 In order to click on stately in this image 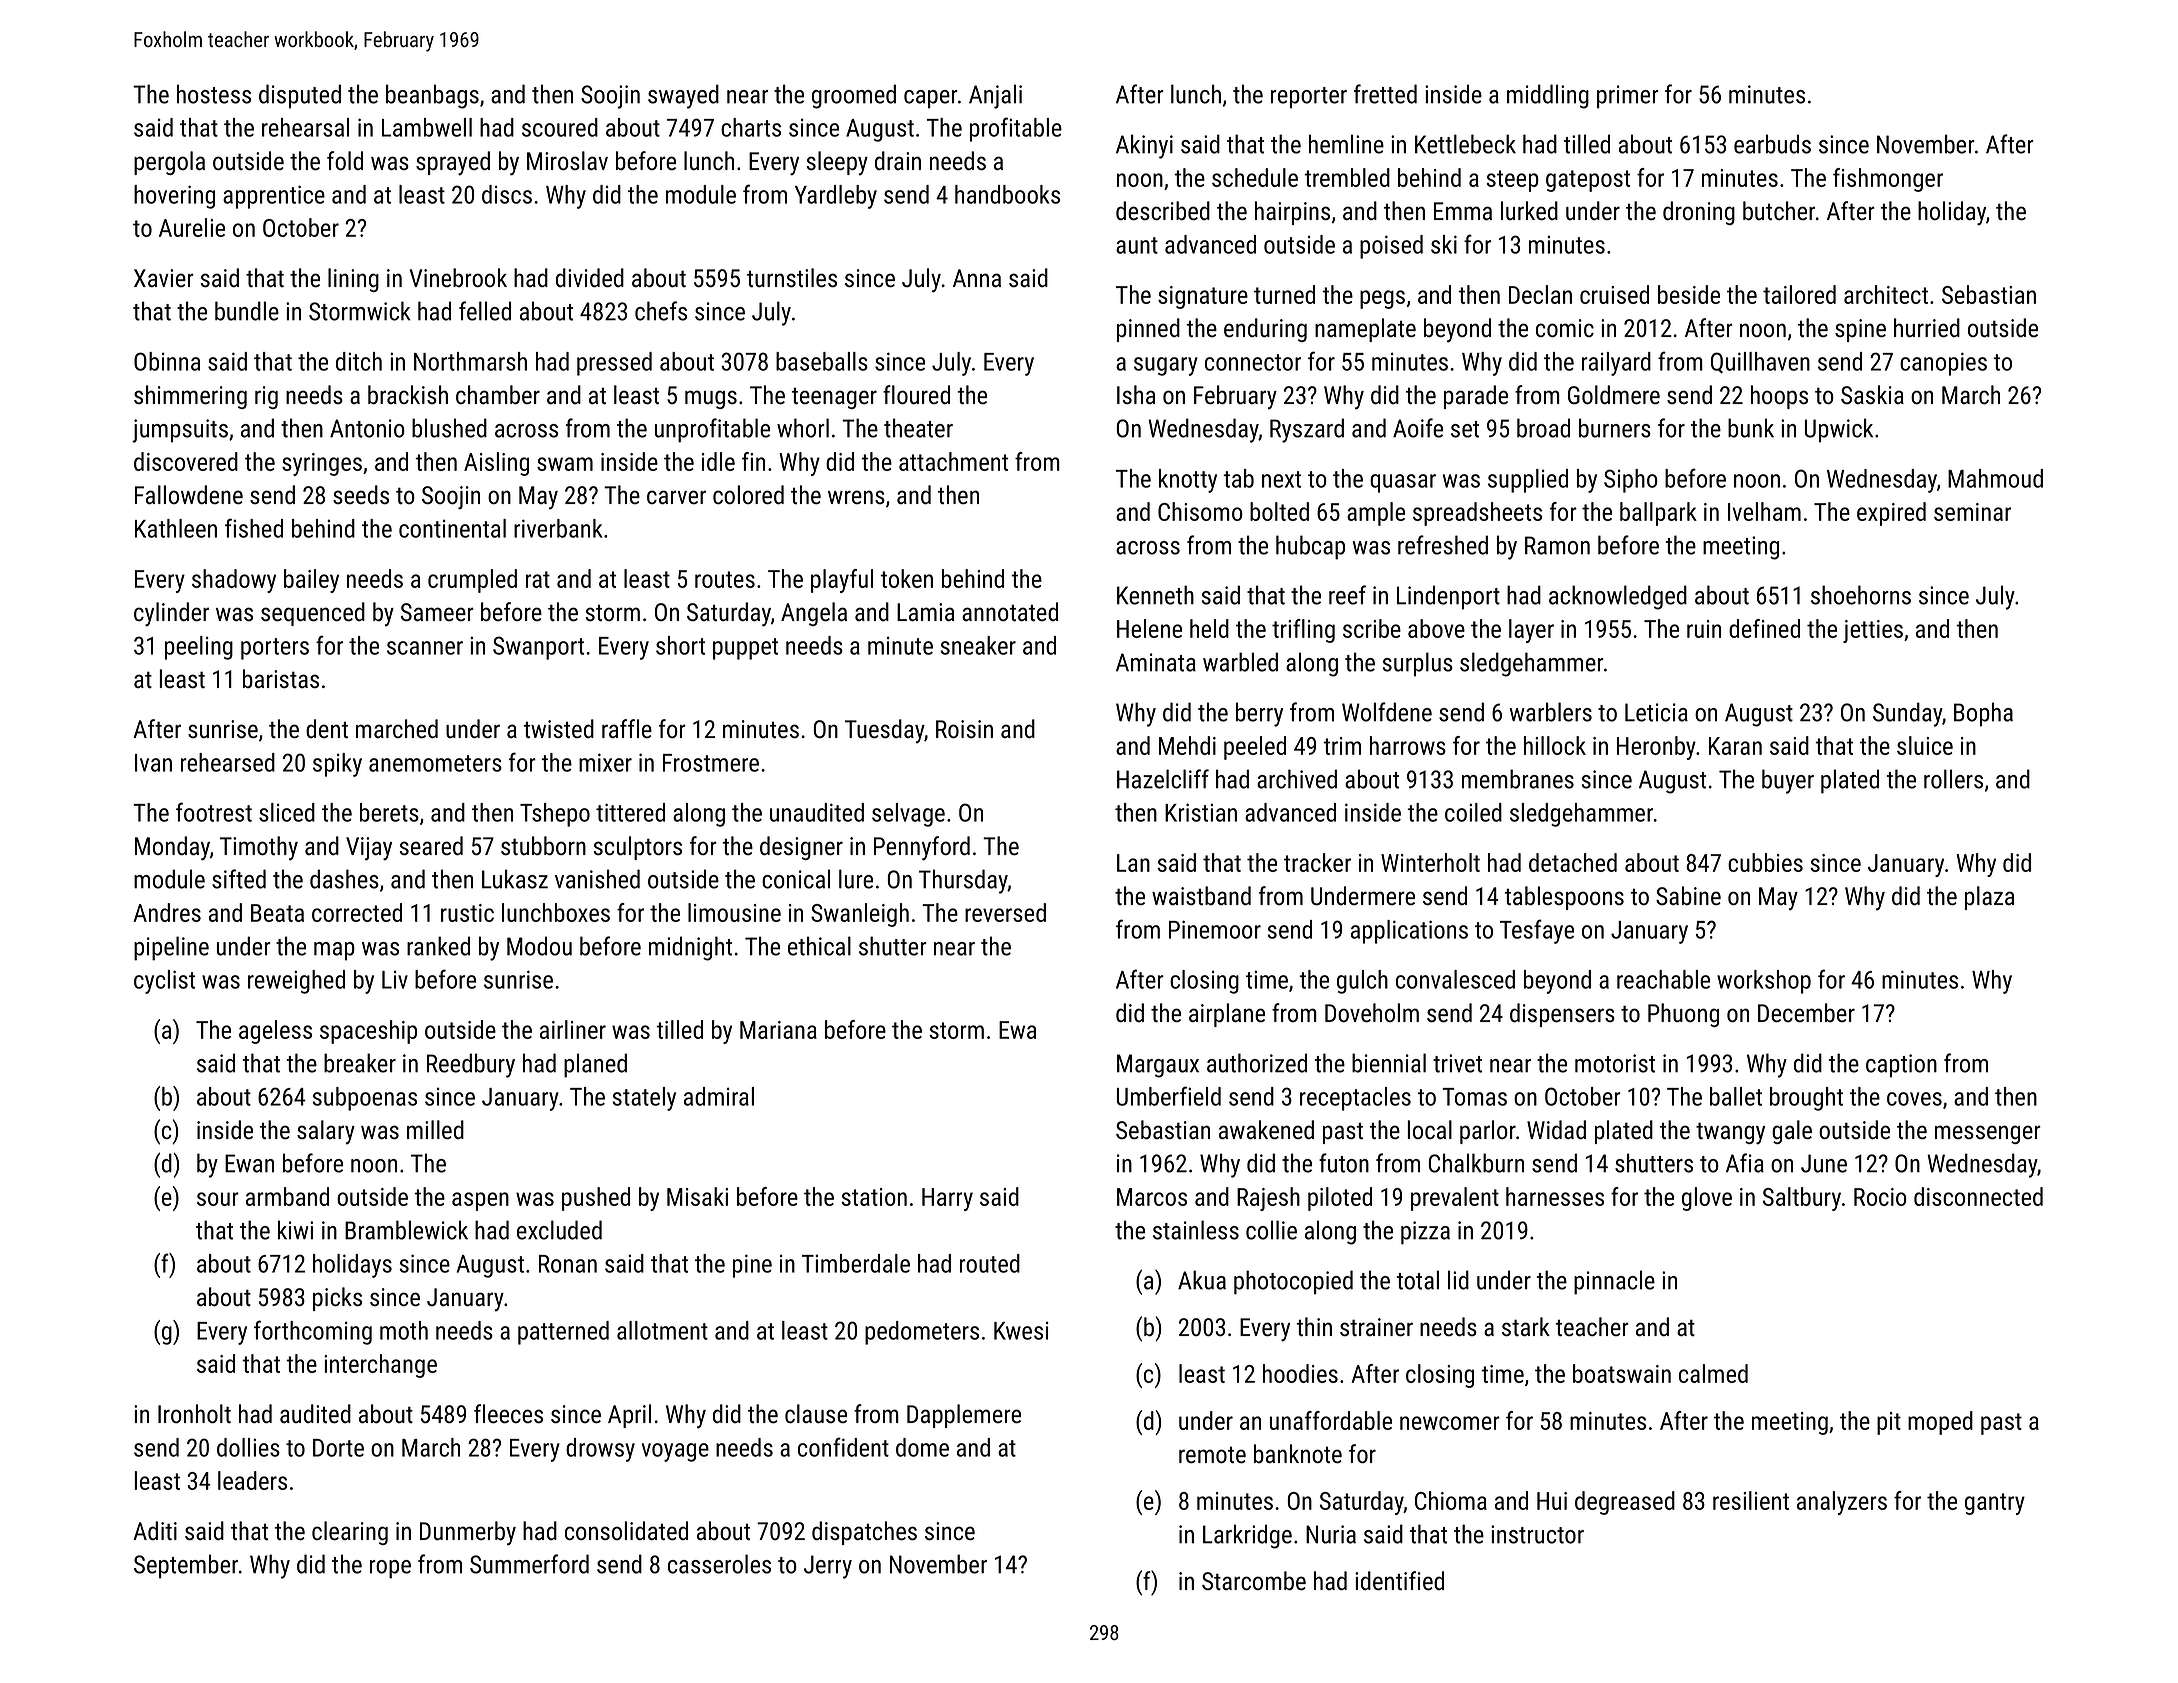, I will do `click(644, 1099)`.
